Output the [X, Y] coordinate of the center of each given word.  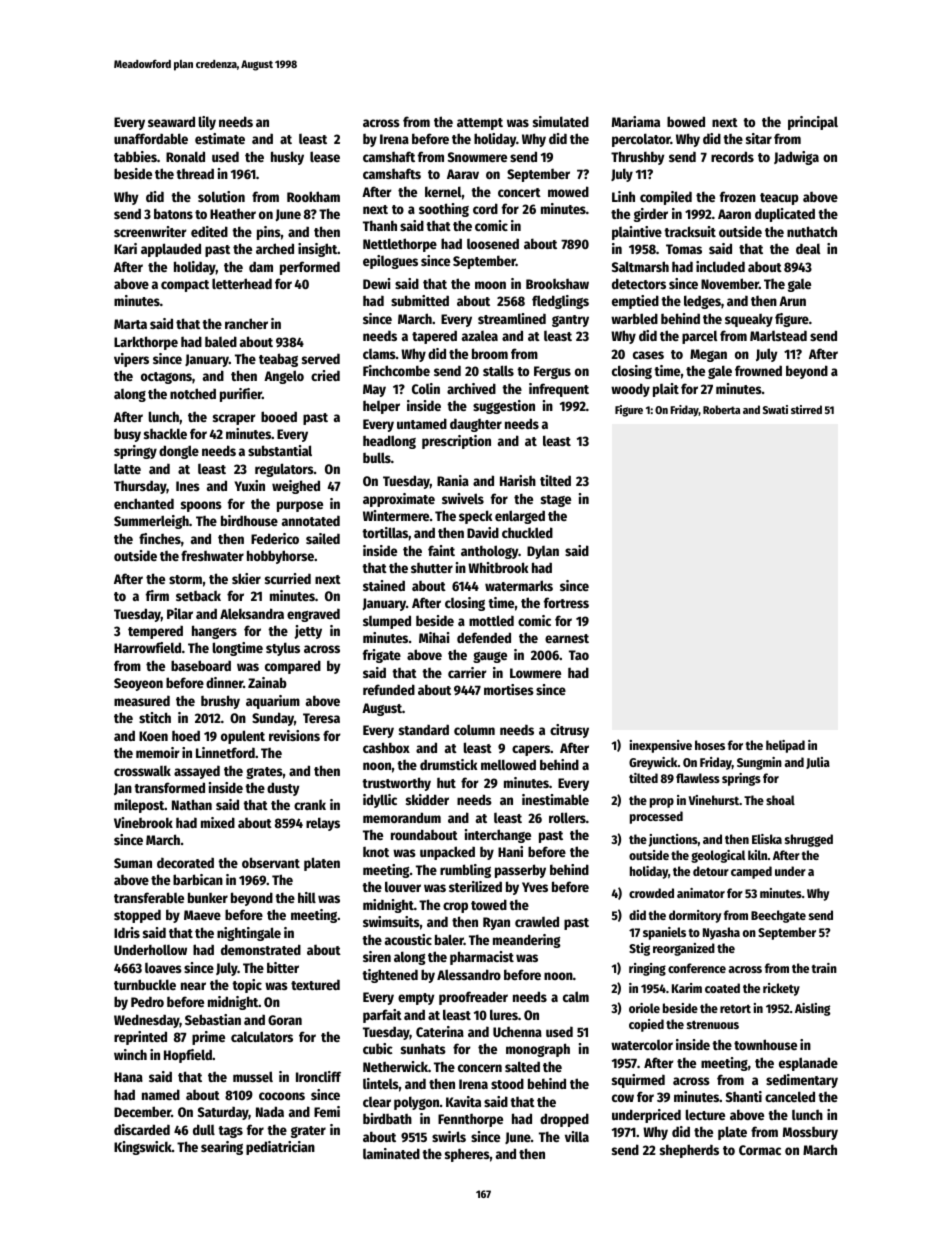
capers [531, 750]
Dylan [543, 552]
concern [480, 1068]
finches [160, 538]
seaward [171, 121]
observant [271, 862]
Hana [128, 1077]
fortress [566, 602]
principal [813, 123]
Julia [818, 763]
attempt [480, 124]
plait [666, 390]
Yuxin [249, 485]
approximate [399, 500]
